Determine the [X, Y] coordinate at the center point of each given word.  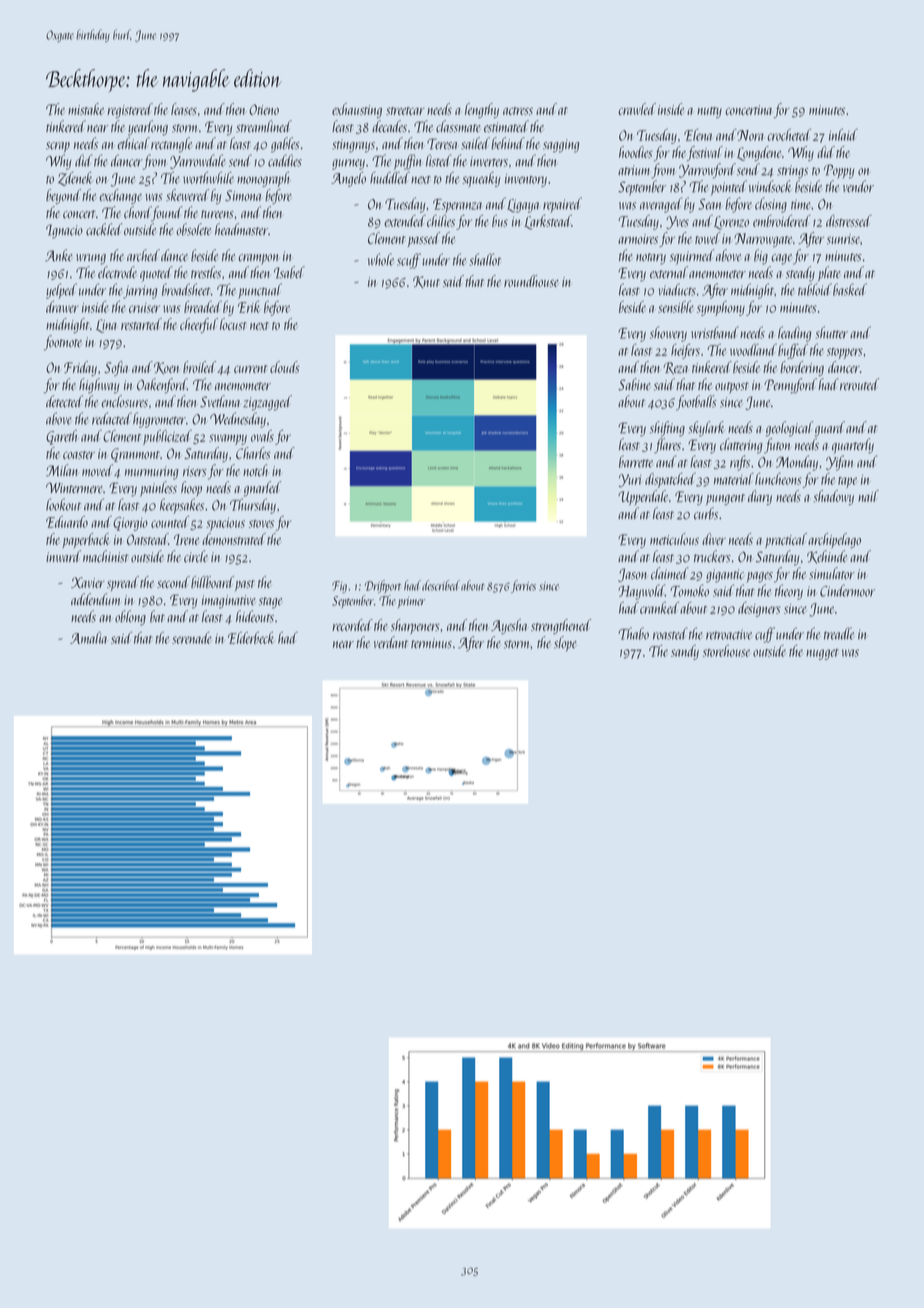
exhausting [357, 110]
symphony [721, 308]
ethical [133, 143]
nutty [709, 112]
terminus [431, 643]
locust [233, 324]
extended [405, 221]
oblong [130, 618]
